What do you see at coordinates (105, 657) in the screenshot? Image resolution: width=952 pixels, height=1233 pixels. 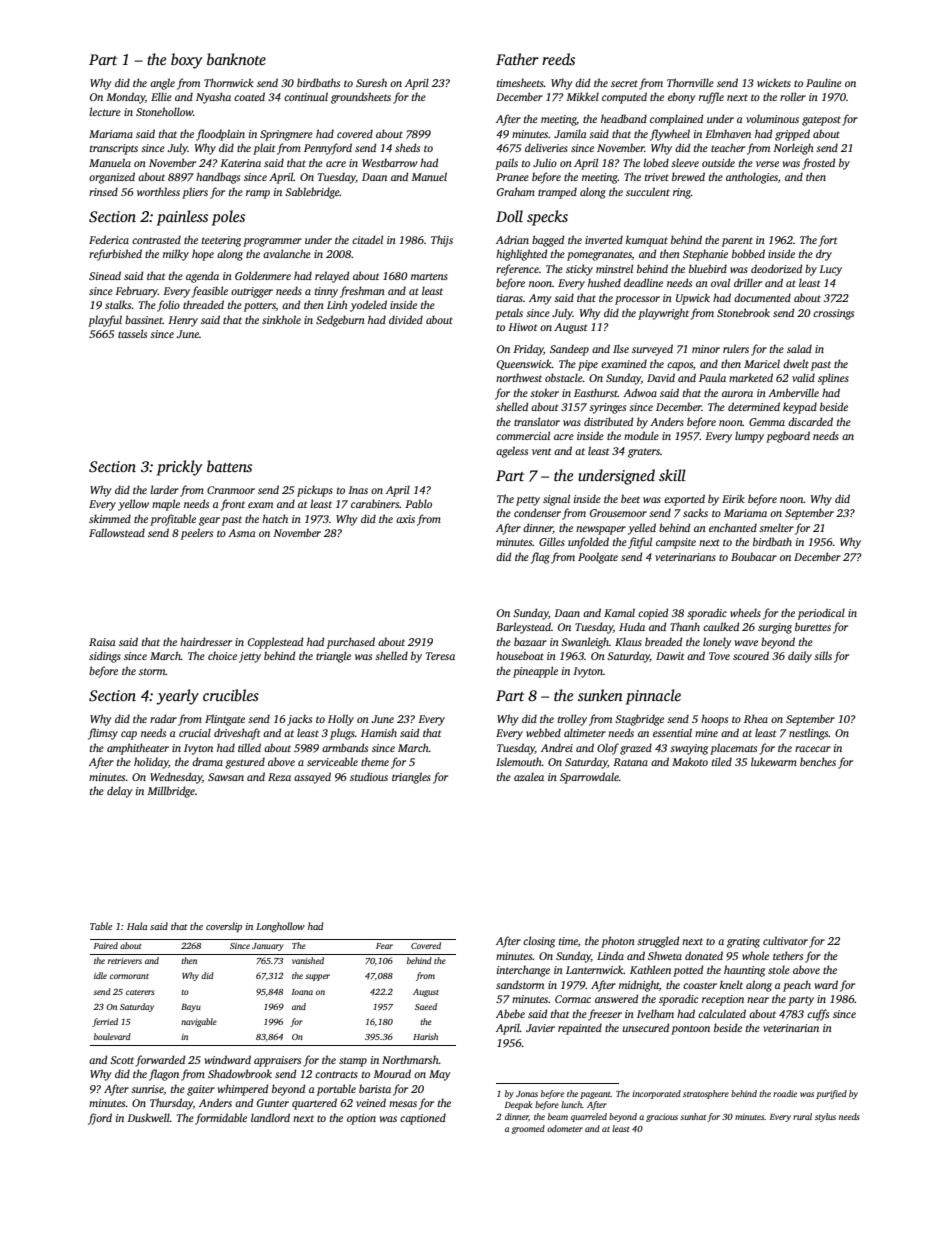 I see `sidings` at bounding box center [105, 657].
